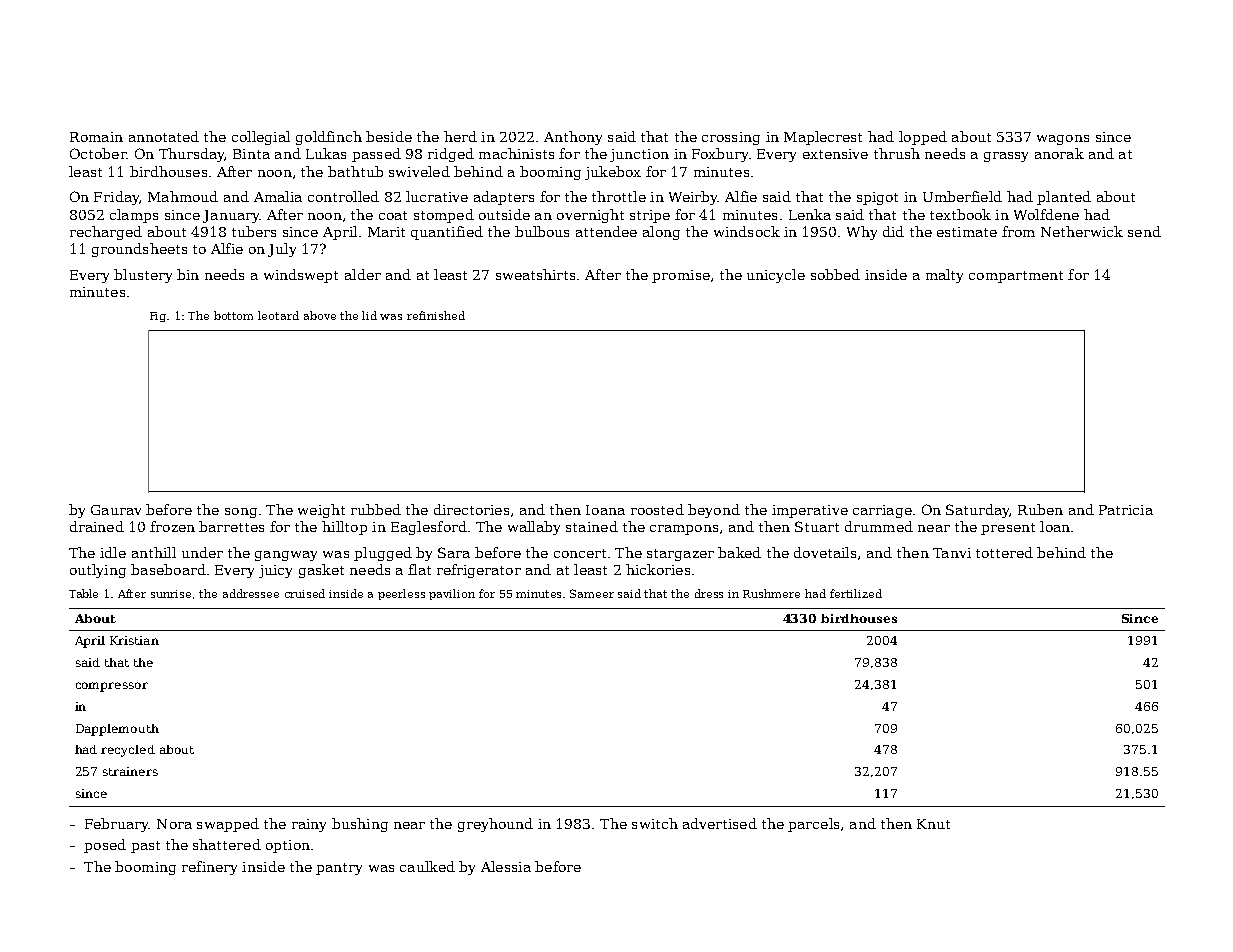 This image has height=952, width=1233. What do you see at coordinates (164, 136) in the image?
I see `annotated` at bounding box center [164, 136].
